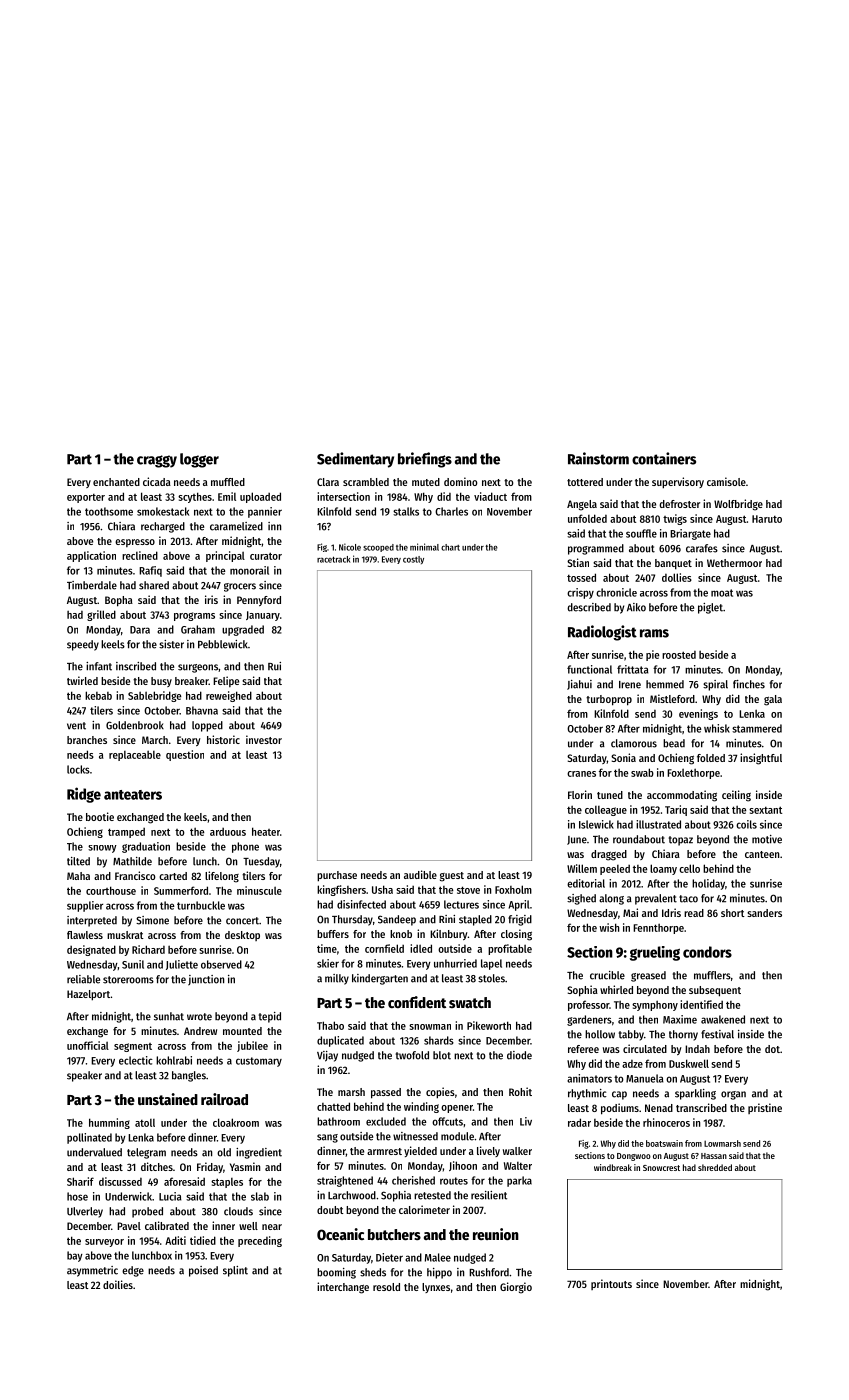 The width and height of the image is (849, 1400). I want to click on printouts, so click(611, 1284).
